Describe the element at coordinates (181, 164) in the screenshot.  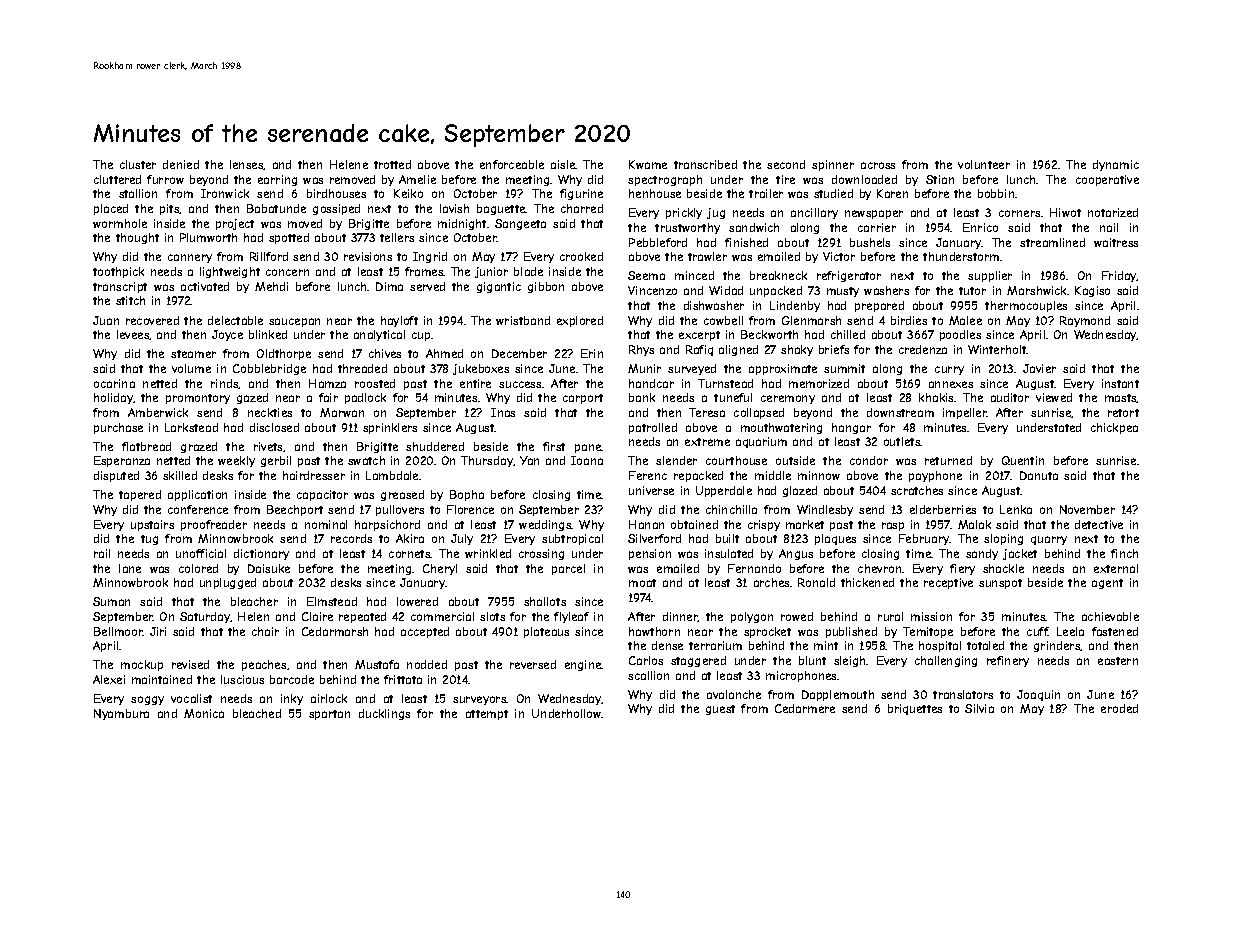
I see `denied` at that location.
